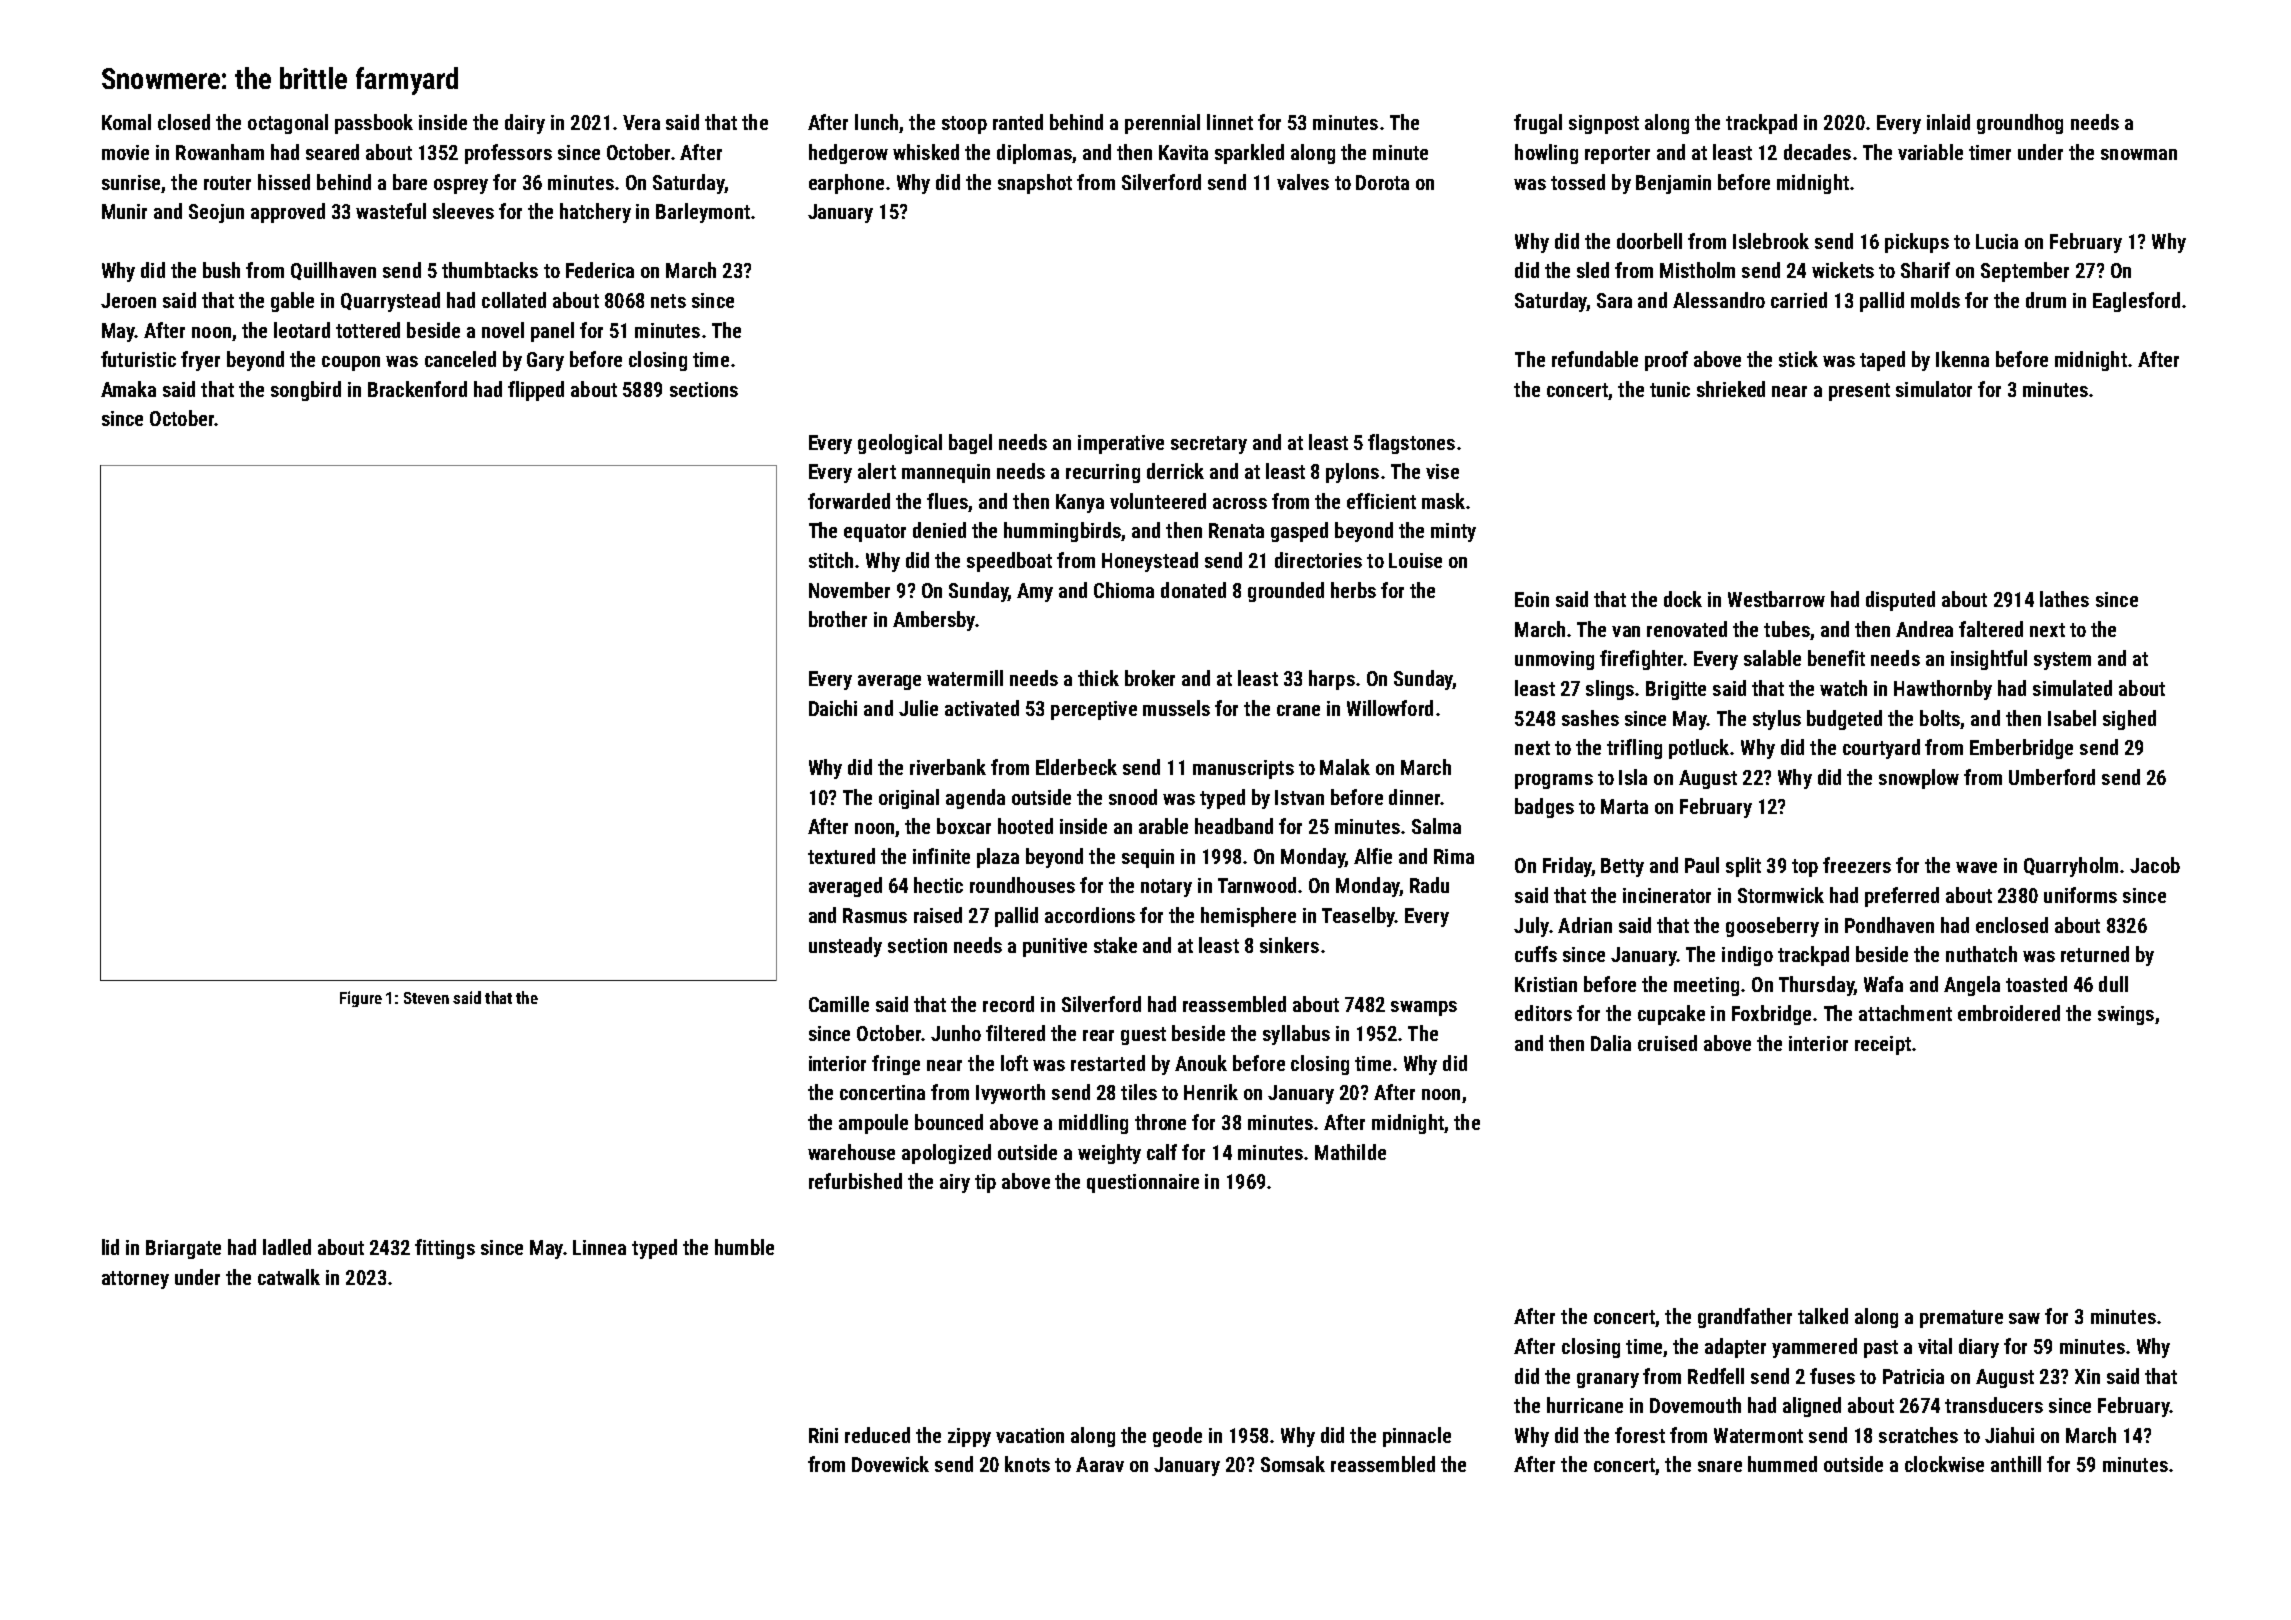 This screenshot has width=2291, height=1620. What do you see at coordinates (846, 184) in the screenshot?
I see `earphone` at bounding box center [846, 184].
